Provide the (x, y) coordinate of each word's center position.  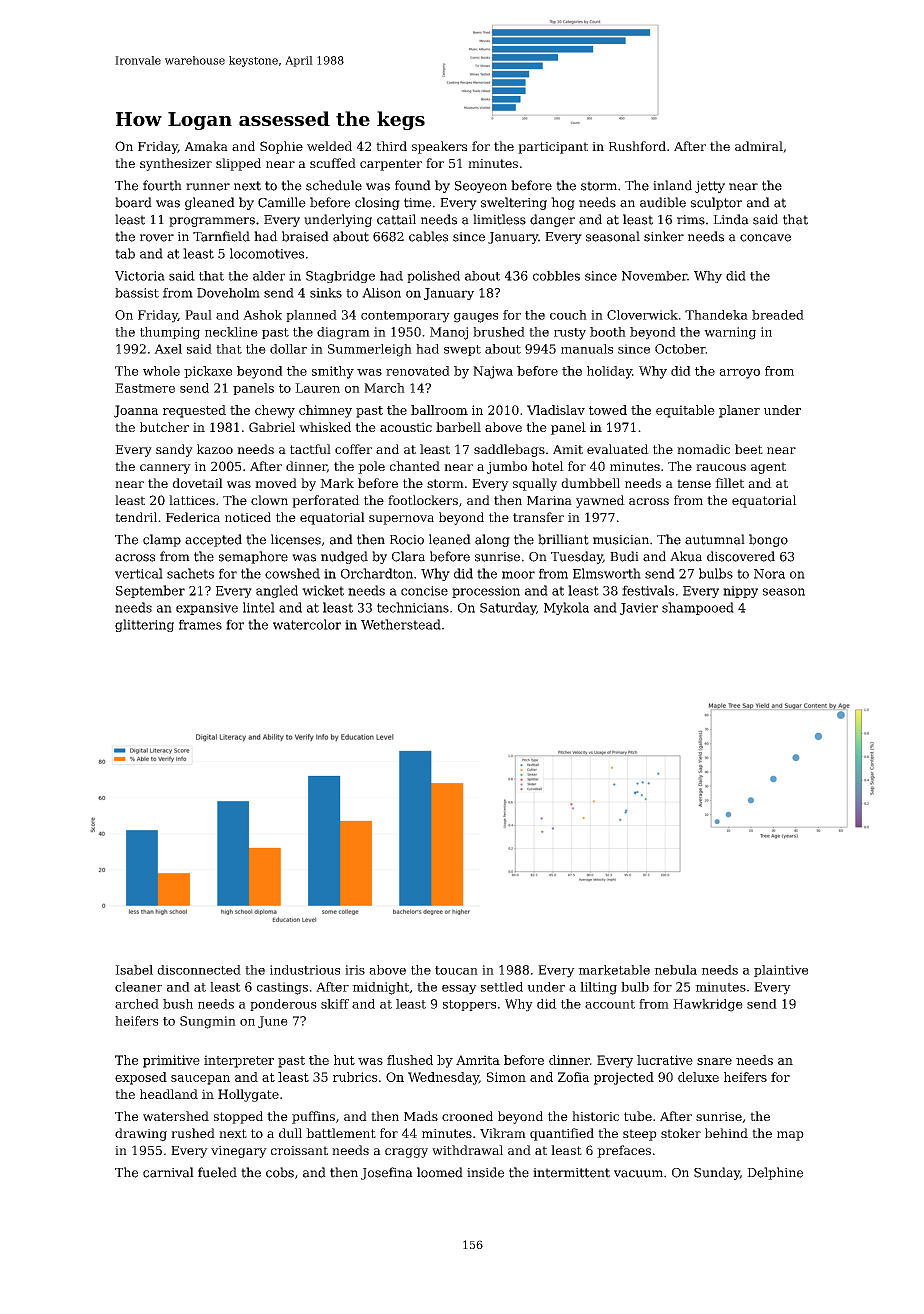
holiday (609, 372)
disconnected (199, 970)
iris (355, 970)
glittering (144, 625)
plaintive (781, 971)
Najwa (493, 372)
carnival (168, 1172)
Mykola (566, 608)
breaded (778, 315)
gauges (476, 318)
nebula (675, 970)
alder (269, 276)
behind (726, 1133)
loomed (440, 1172)
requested (194, 411)
